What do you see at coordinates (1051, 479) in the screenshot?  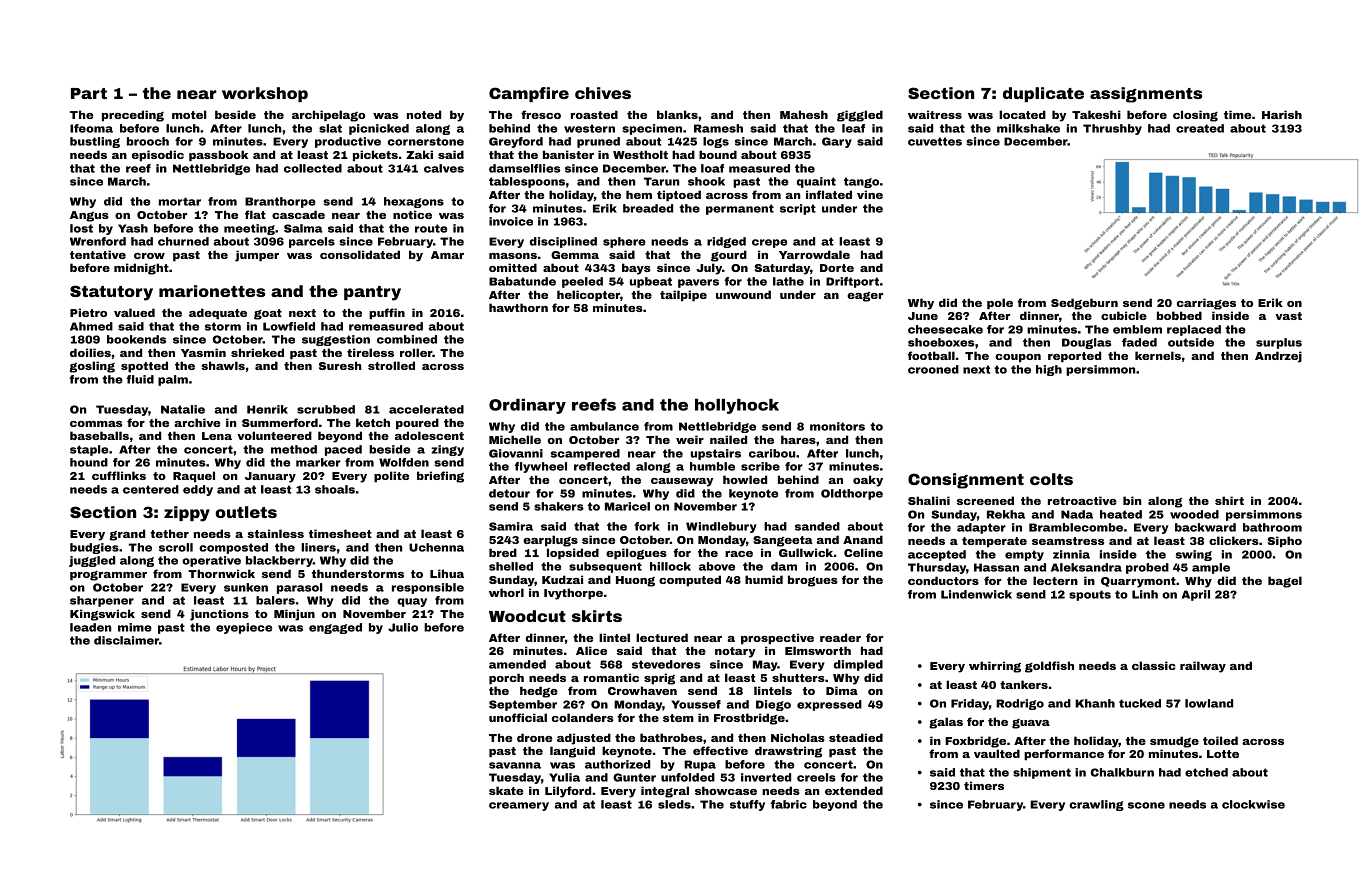 I see `colts` at bounding box center [1051, 479].
